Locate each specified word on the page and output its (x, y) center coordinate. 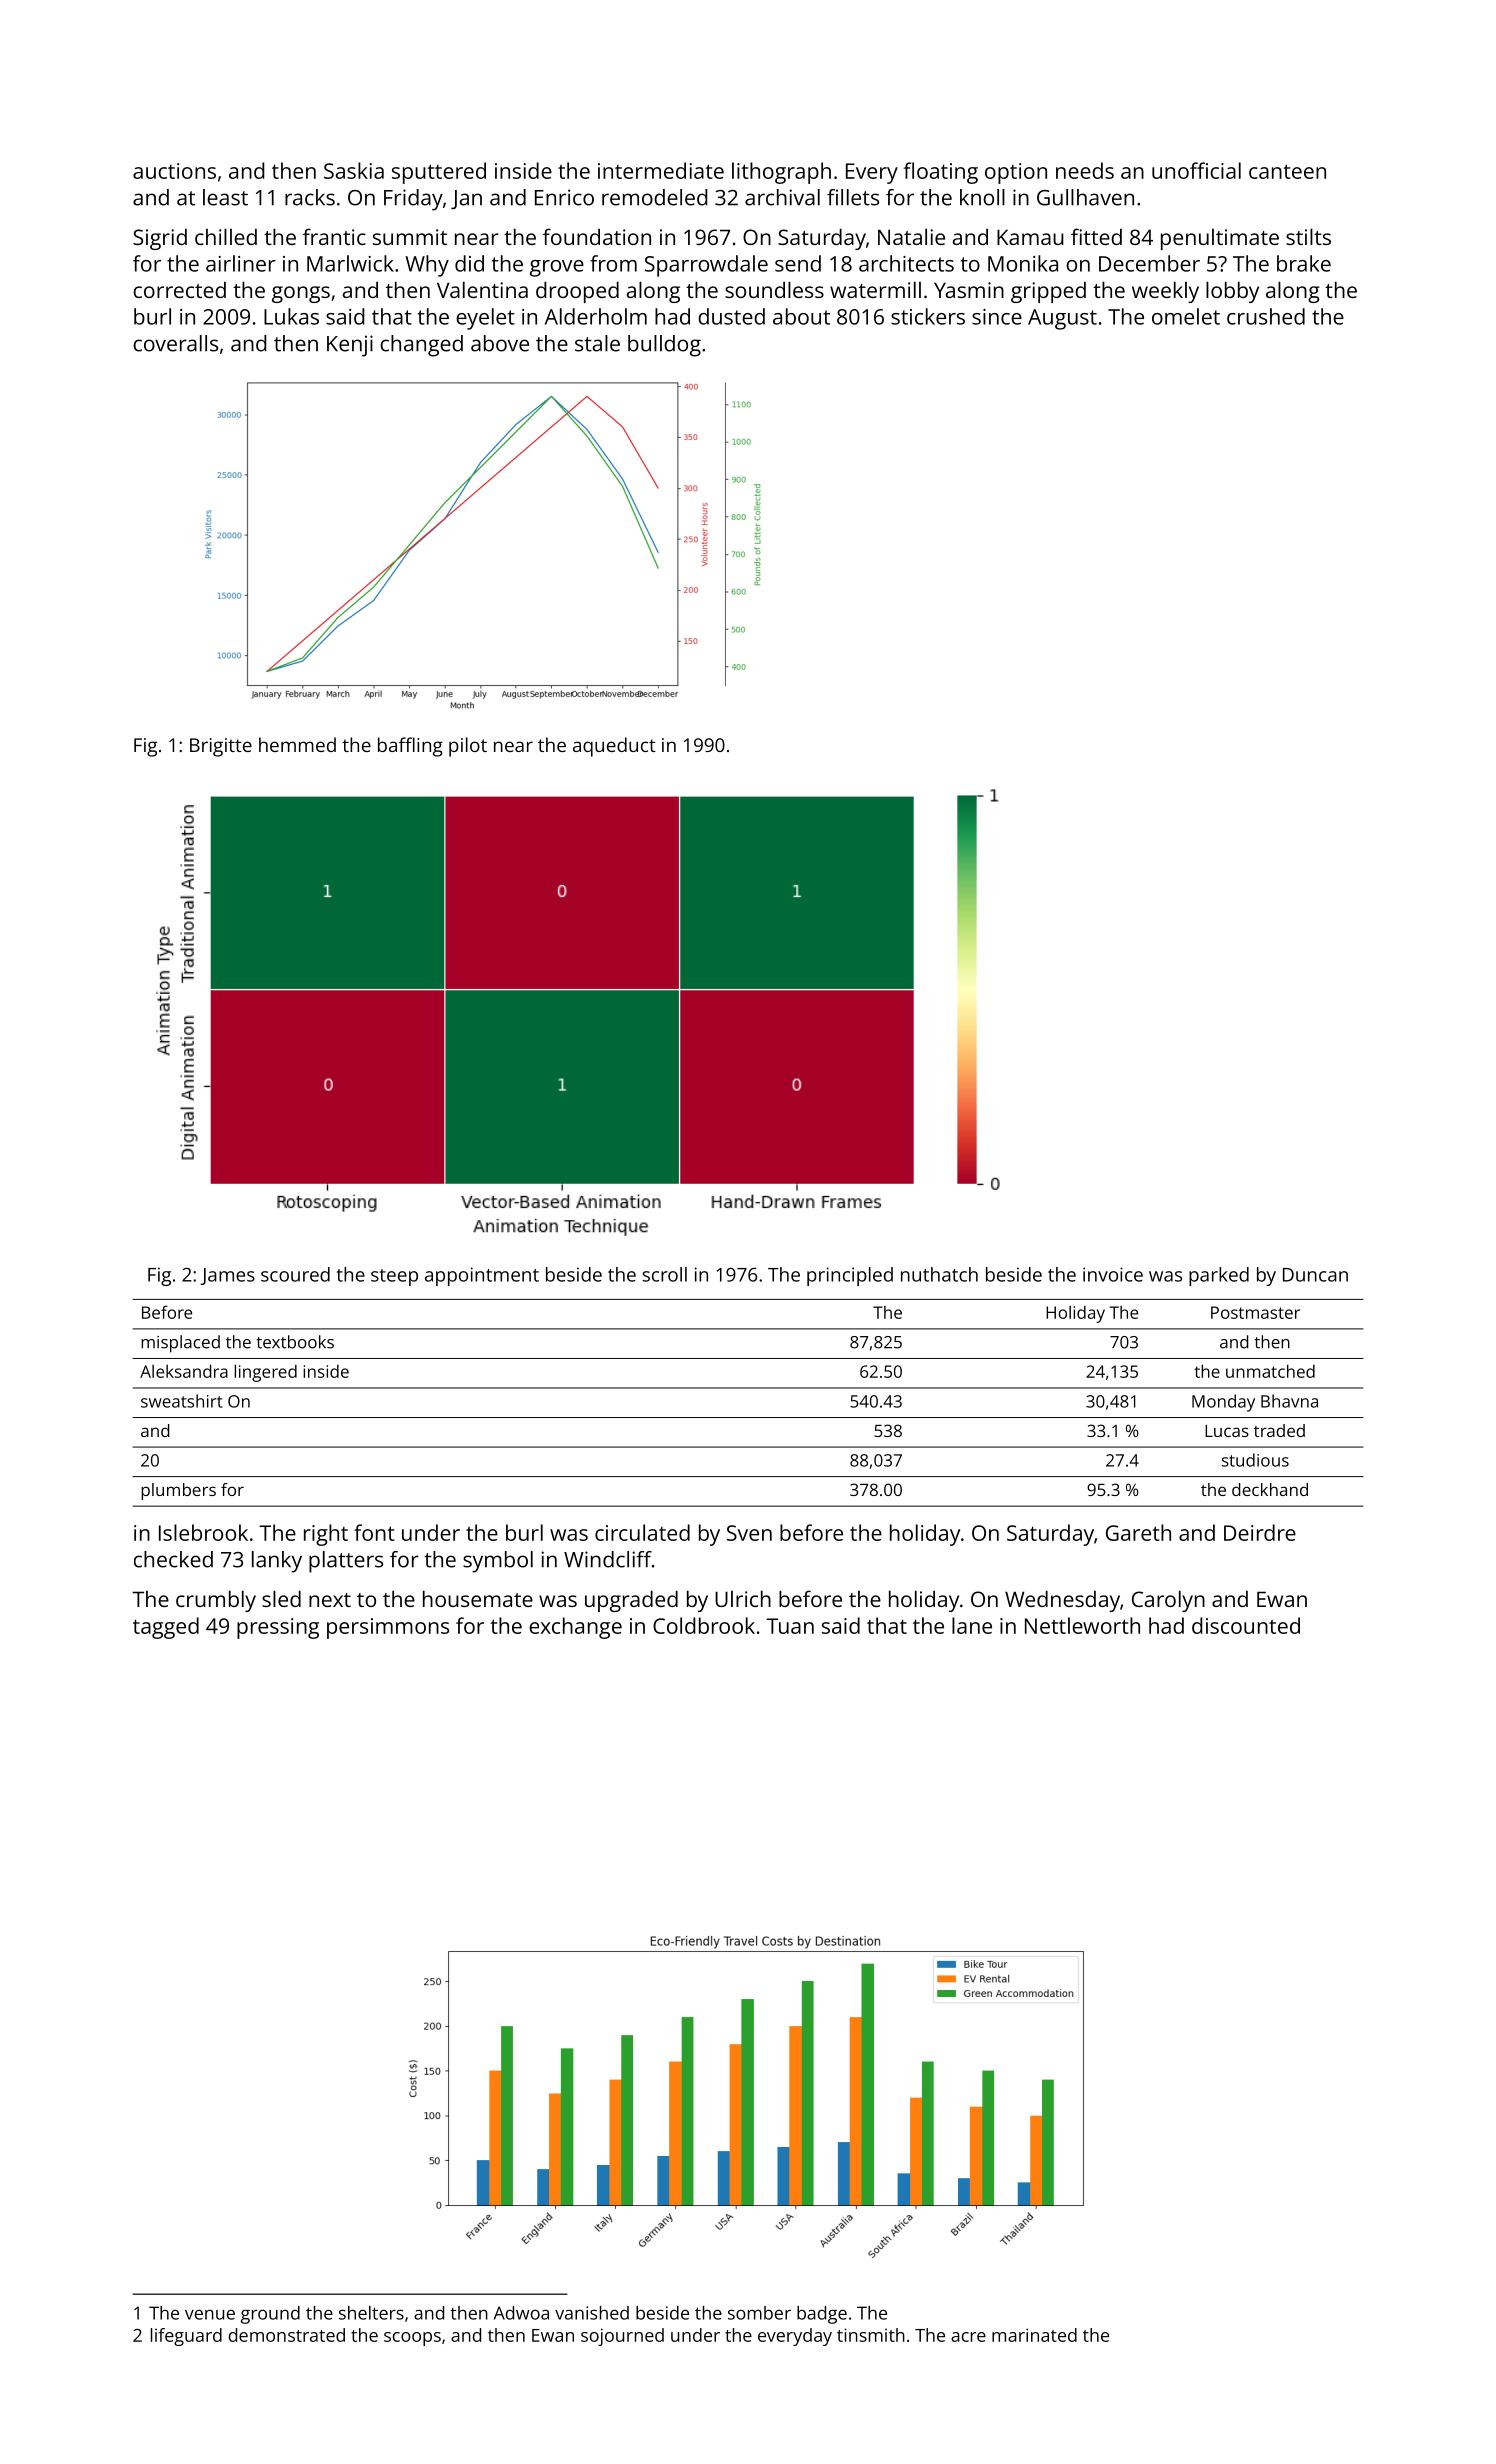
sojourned (622, 2337)
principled (850, 1276)
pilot (468, 747)
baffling (410, 747)
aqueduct (614, 747)
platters (346, 1562)
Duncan (1315, 1275)
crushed (1266, 316)
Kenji (350, 346)
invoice (1113, 1274)
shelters (371, 2313)
